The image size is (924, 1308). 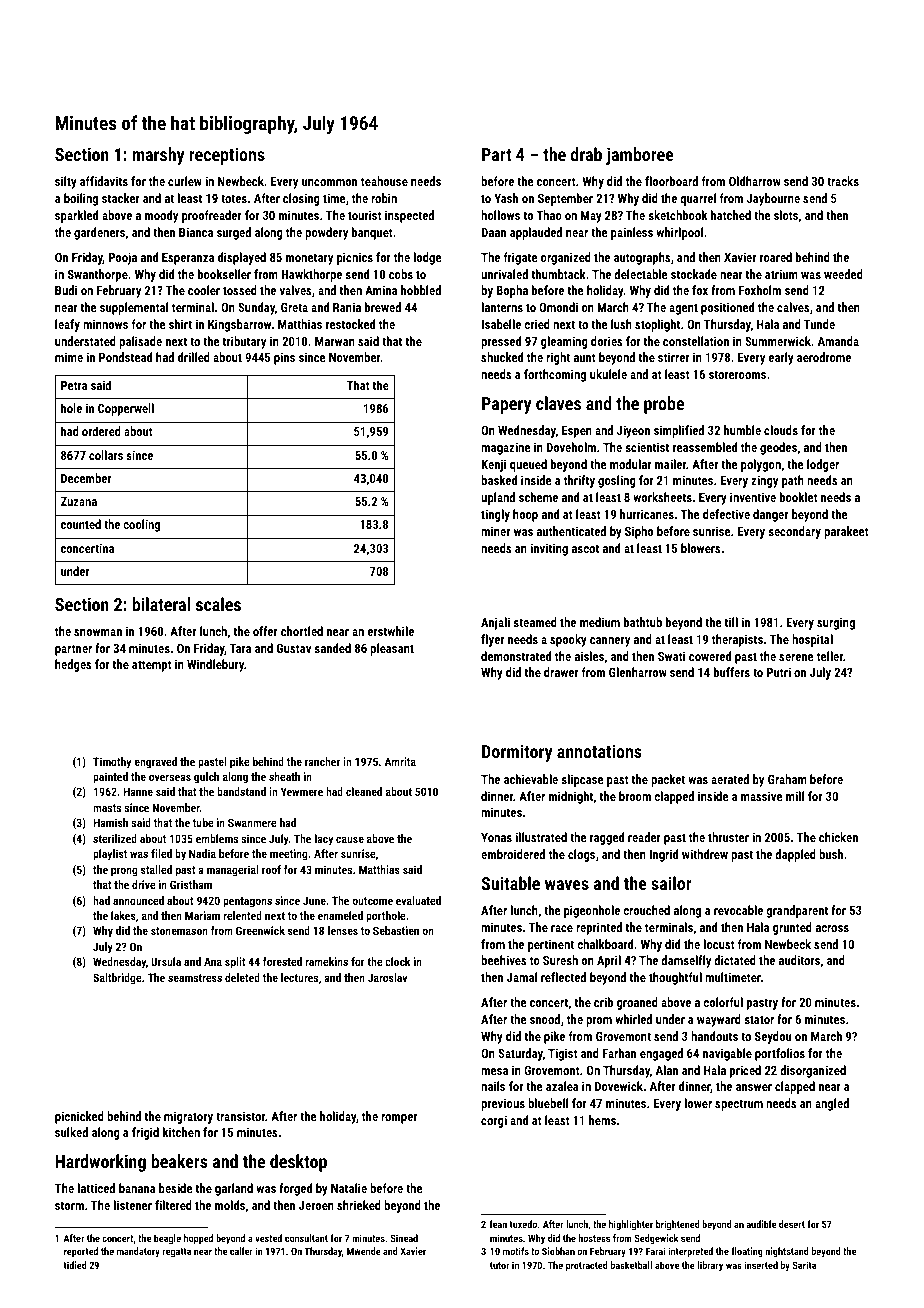 What do you see at coordinates (244, 342) in the screenshot?
I see `tributary` at bounding box center [244, 342].
